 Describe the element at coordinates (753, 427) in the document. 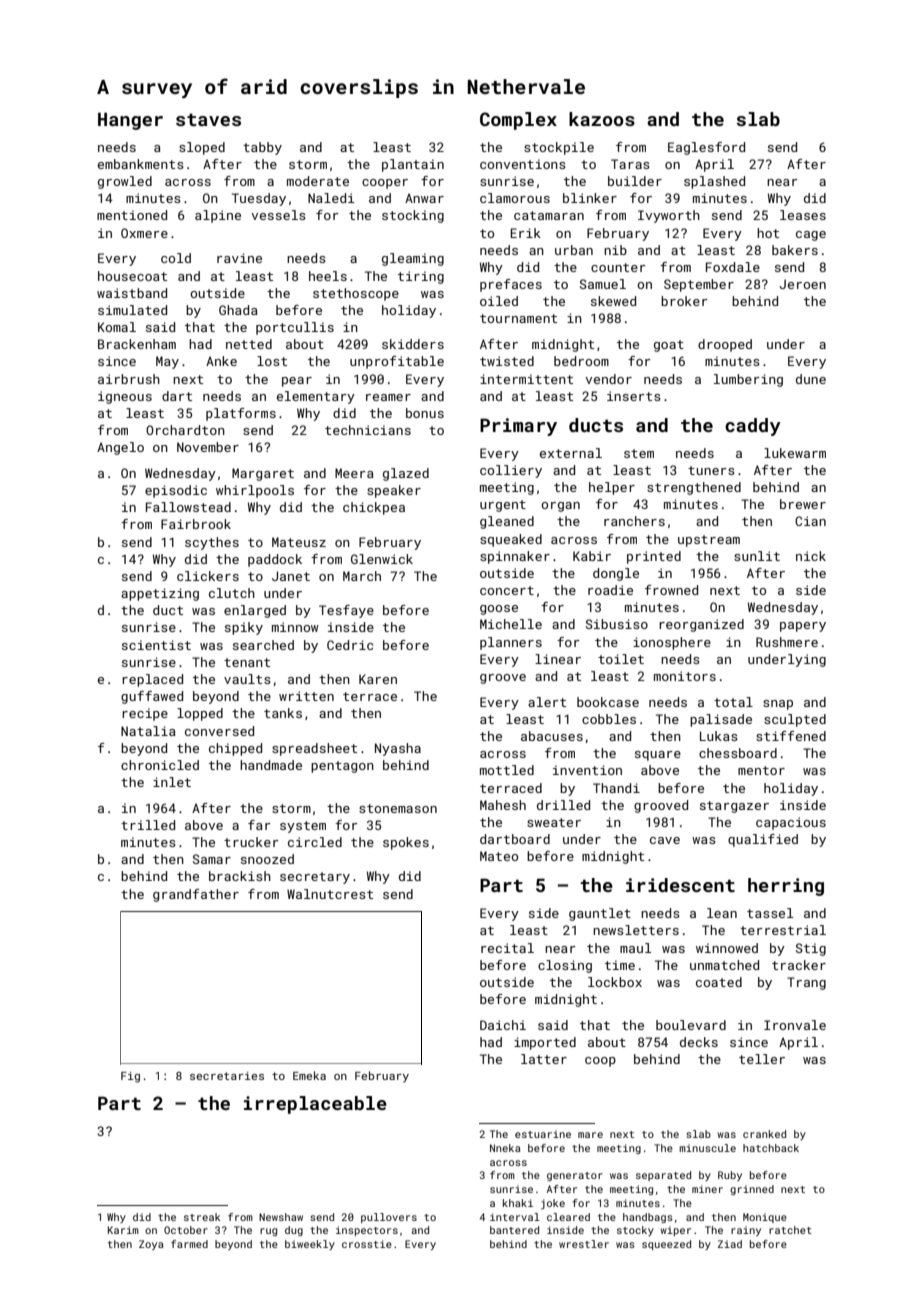

I see `caddy` at that location.
